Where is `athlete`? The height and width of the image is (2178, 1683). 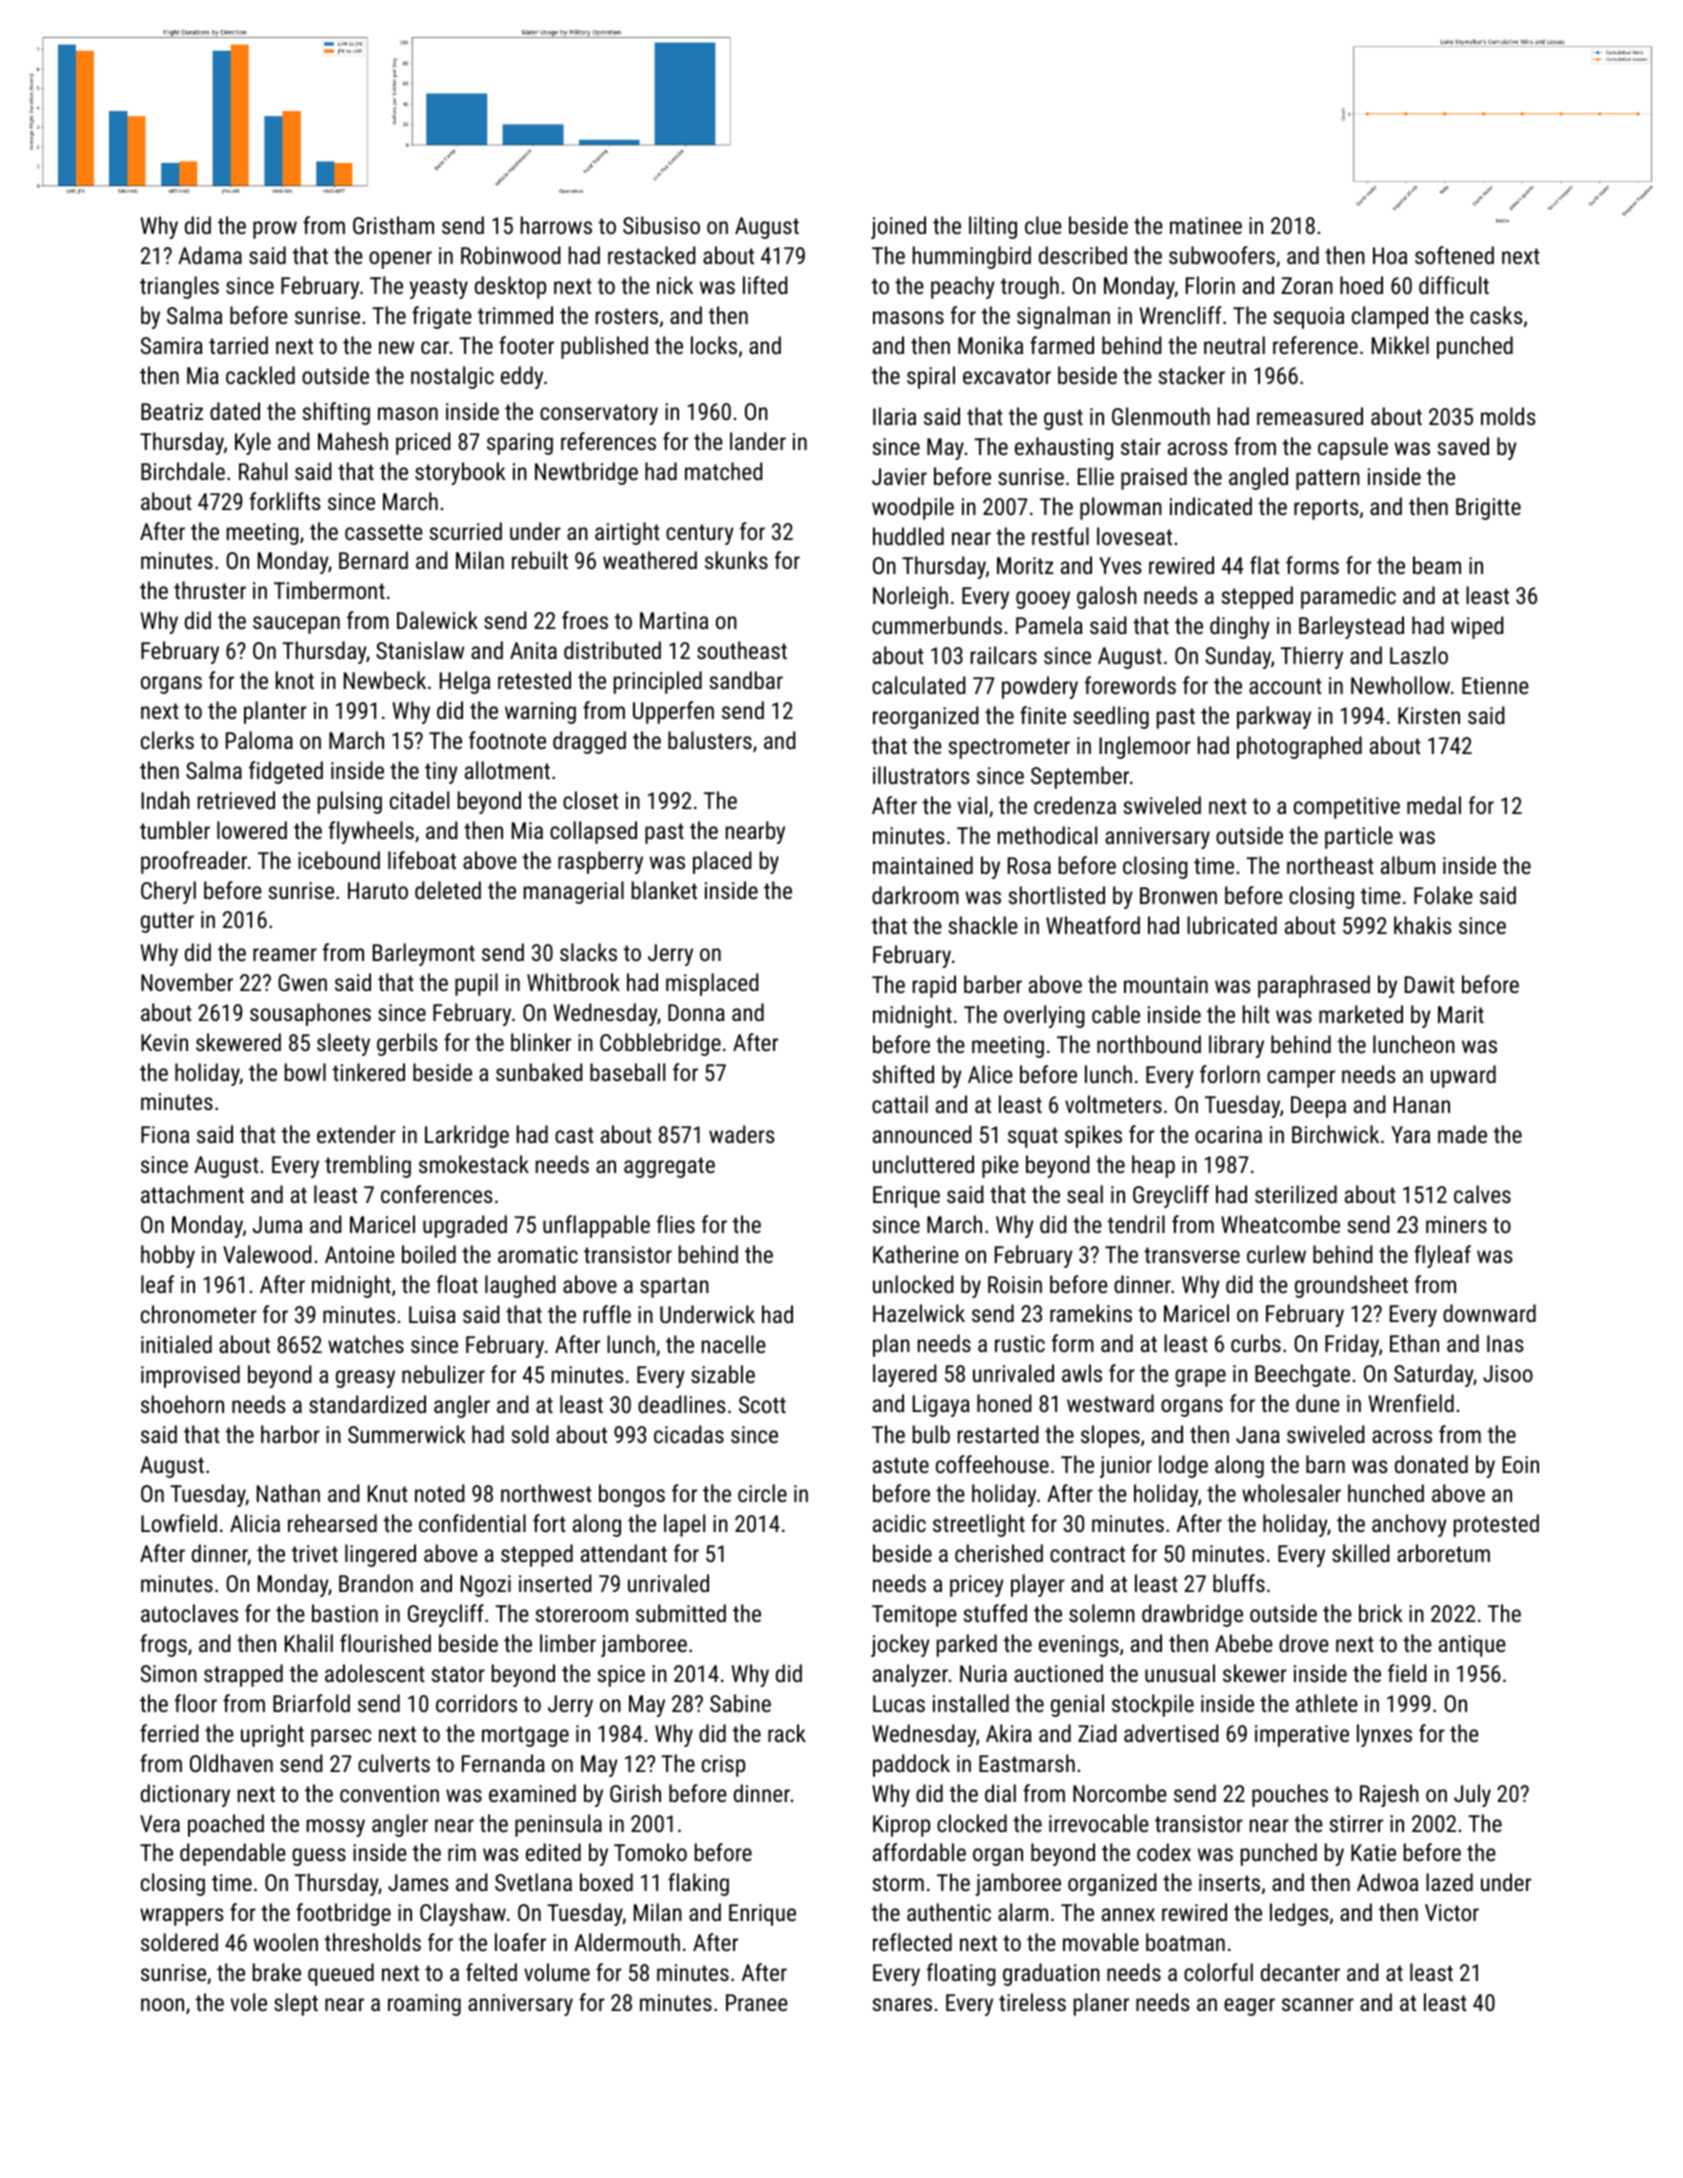
athlete is located at coordinates (1327, 1703).
